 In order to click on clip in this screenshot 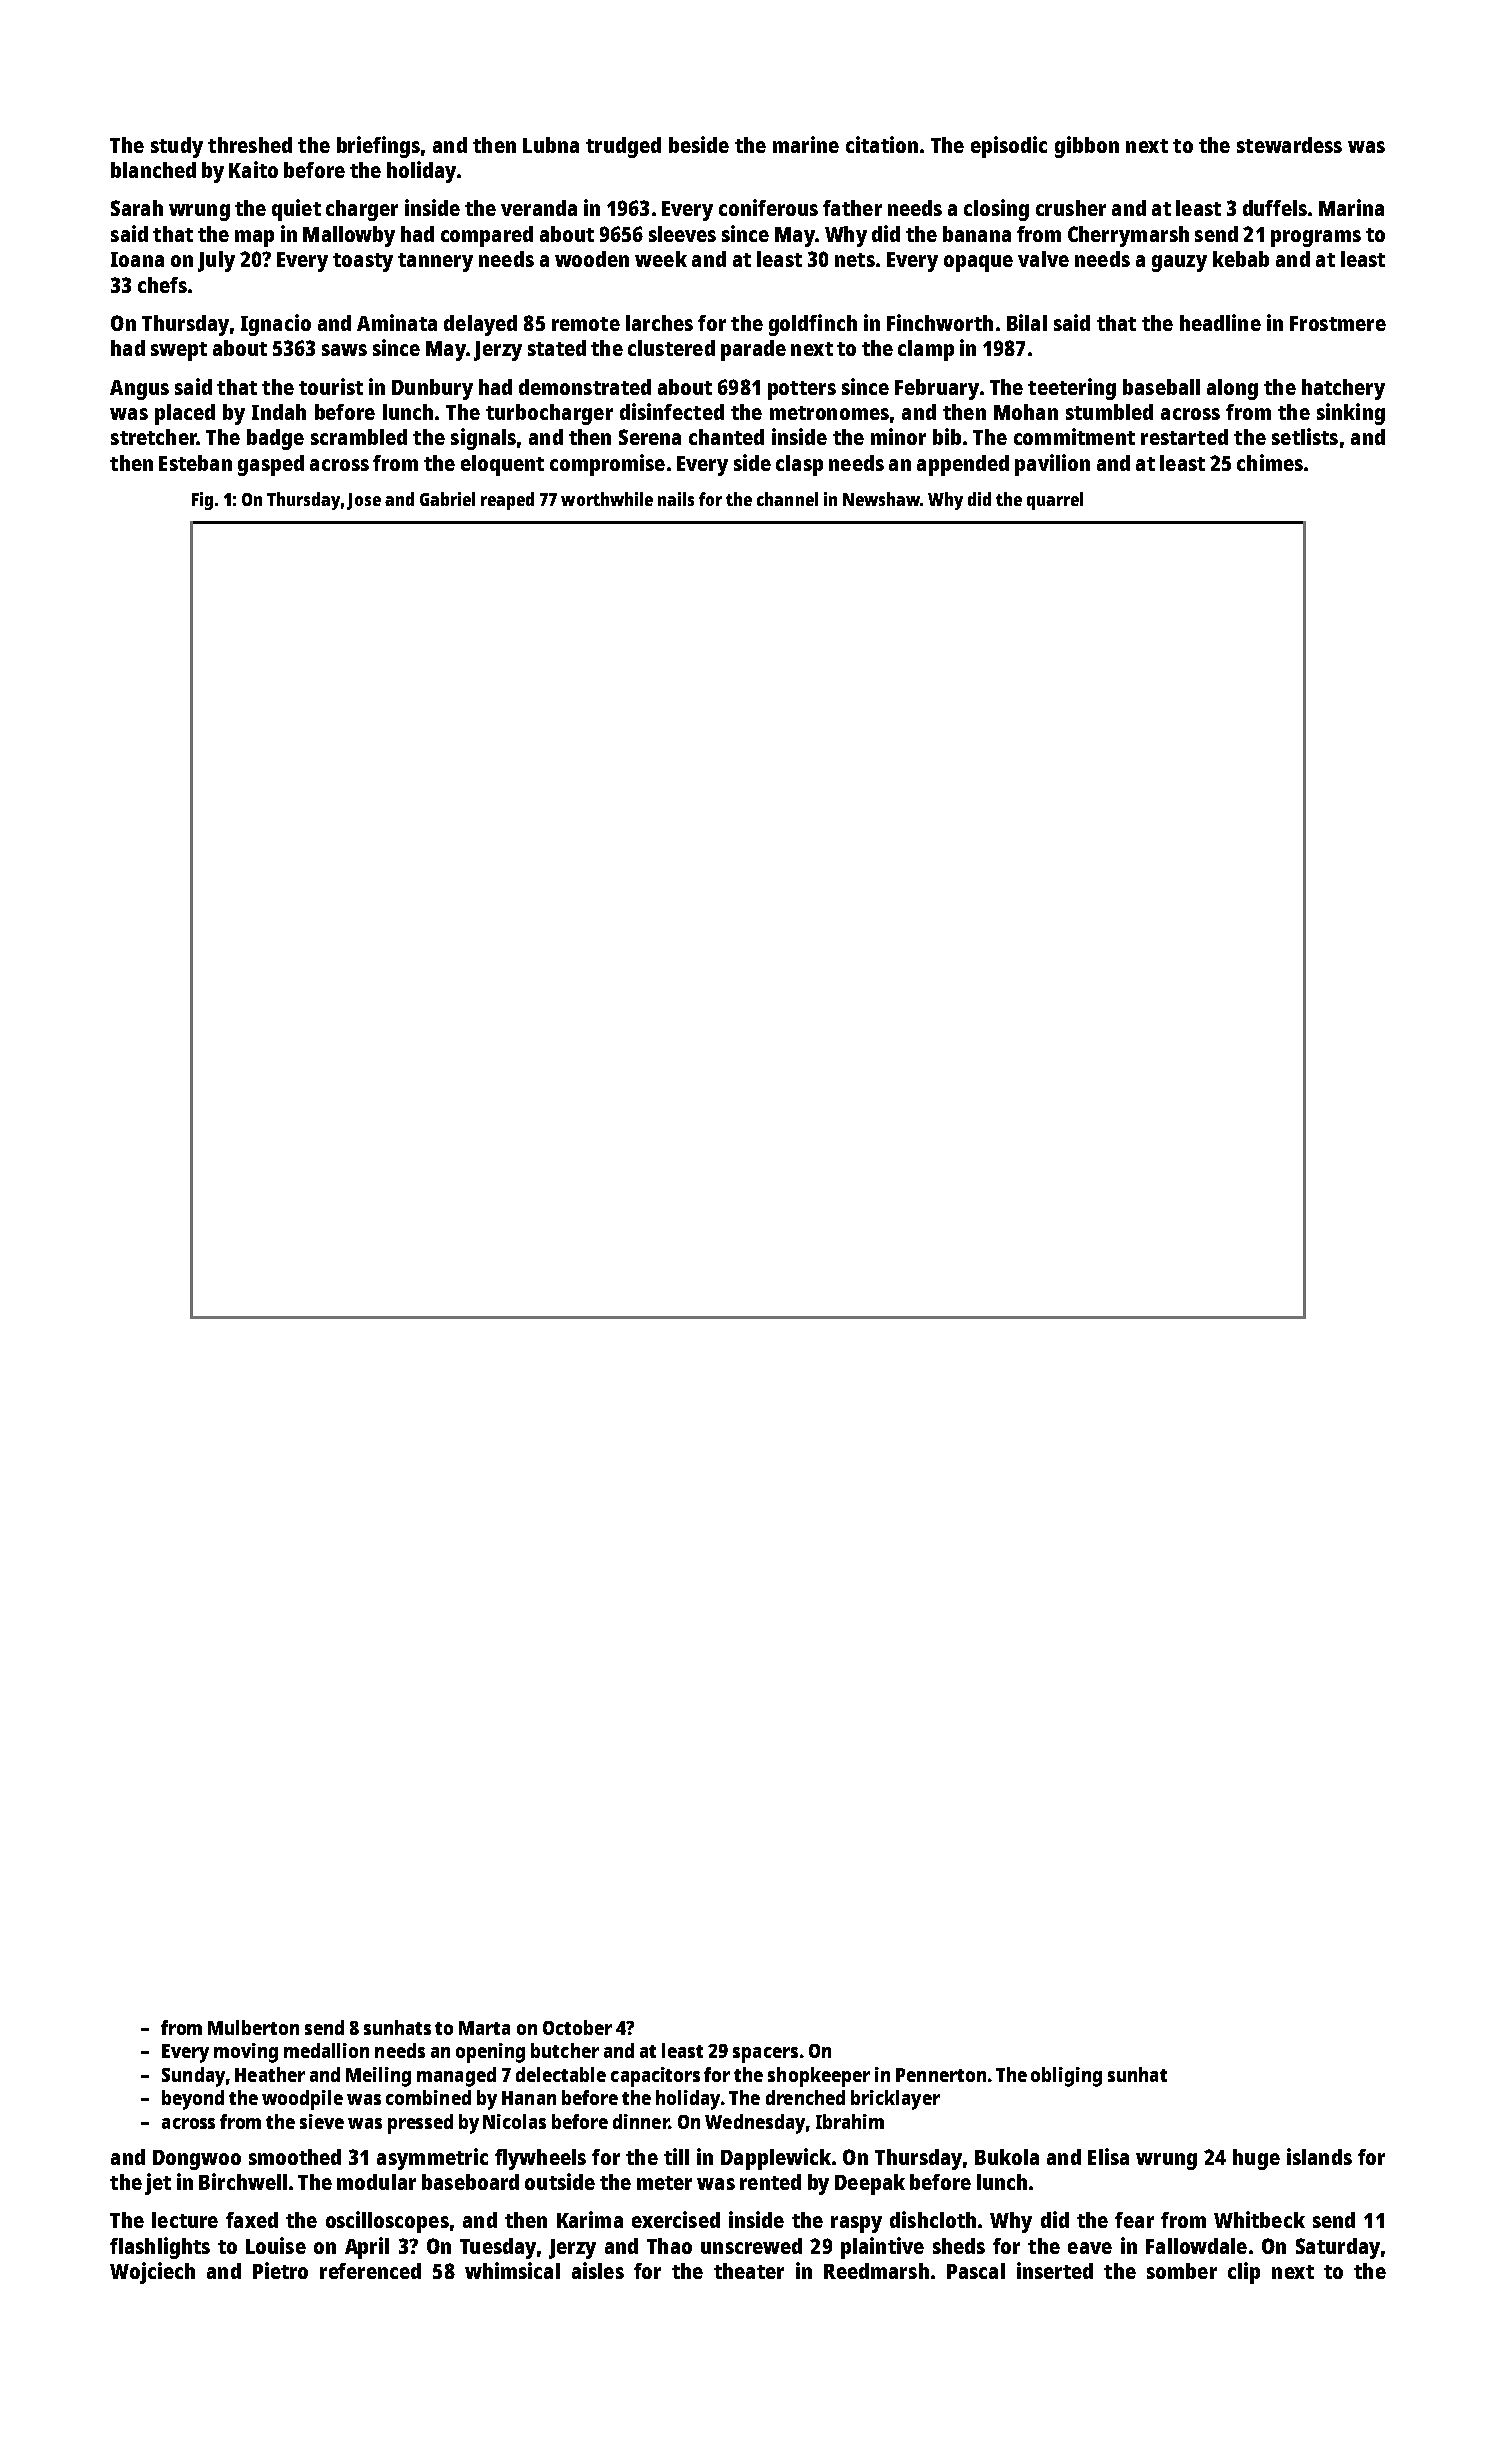, I will do `click(1244, 2273)`.
